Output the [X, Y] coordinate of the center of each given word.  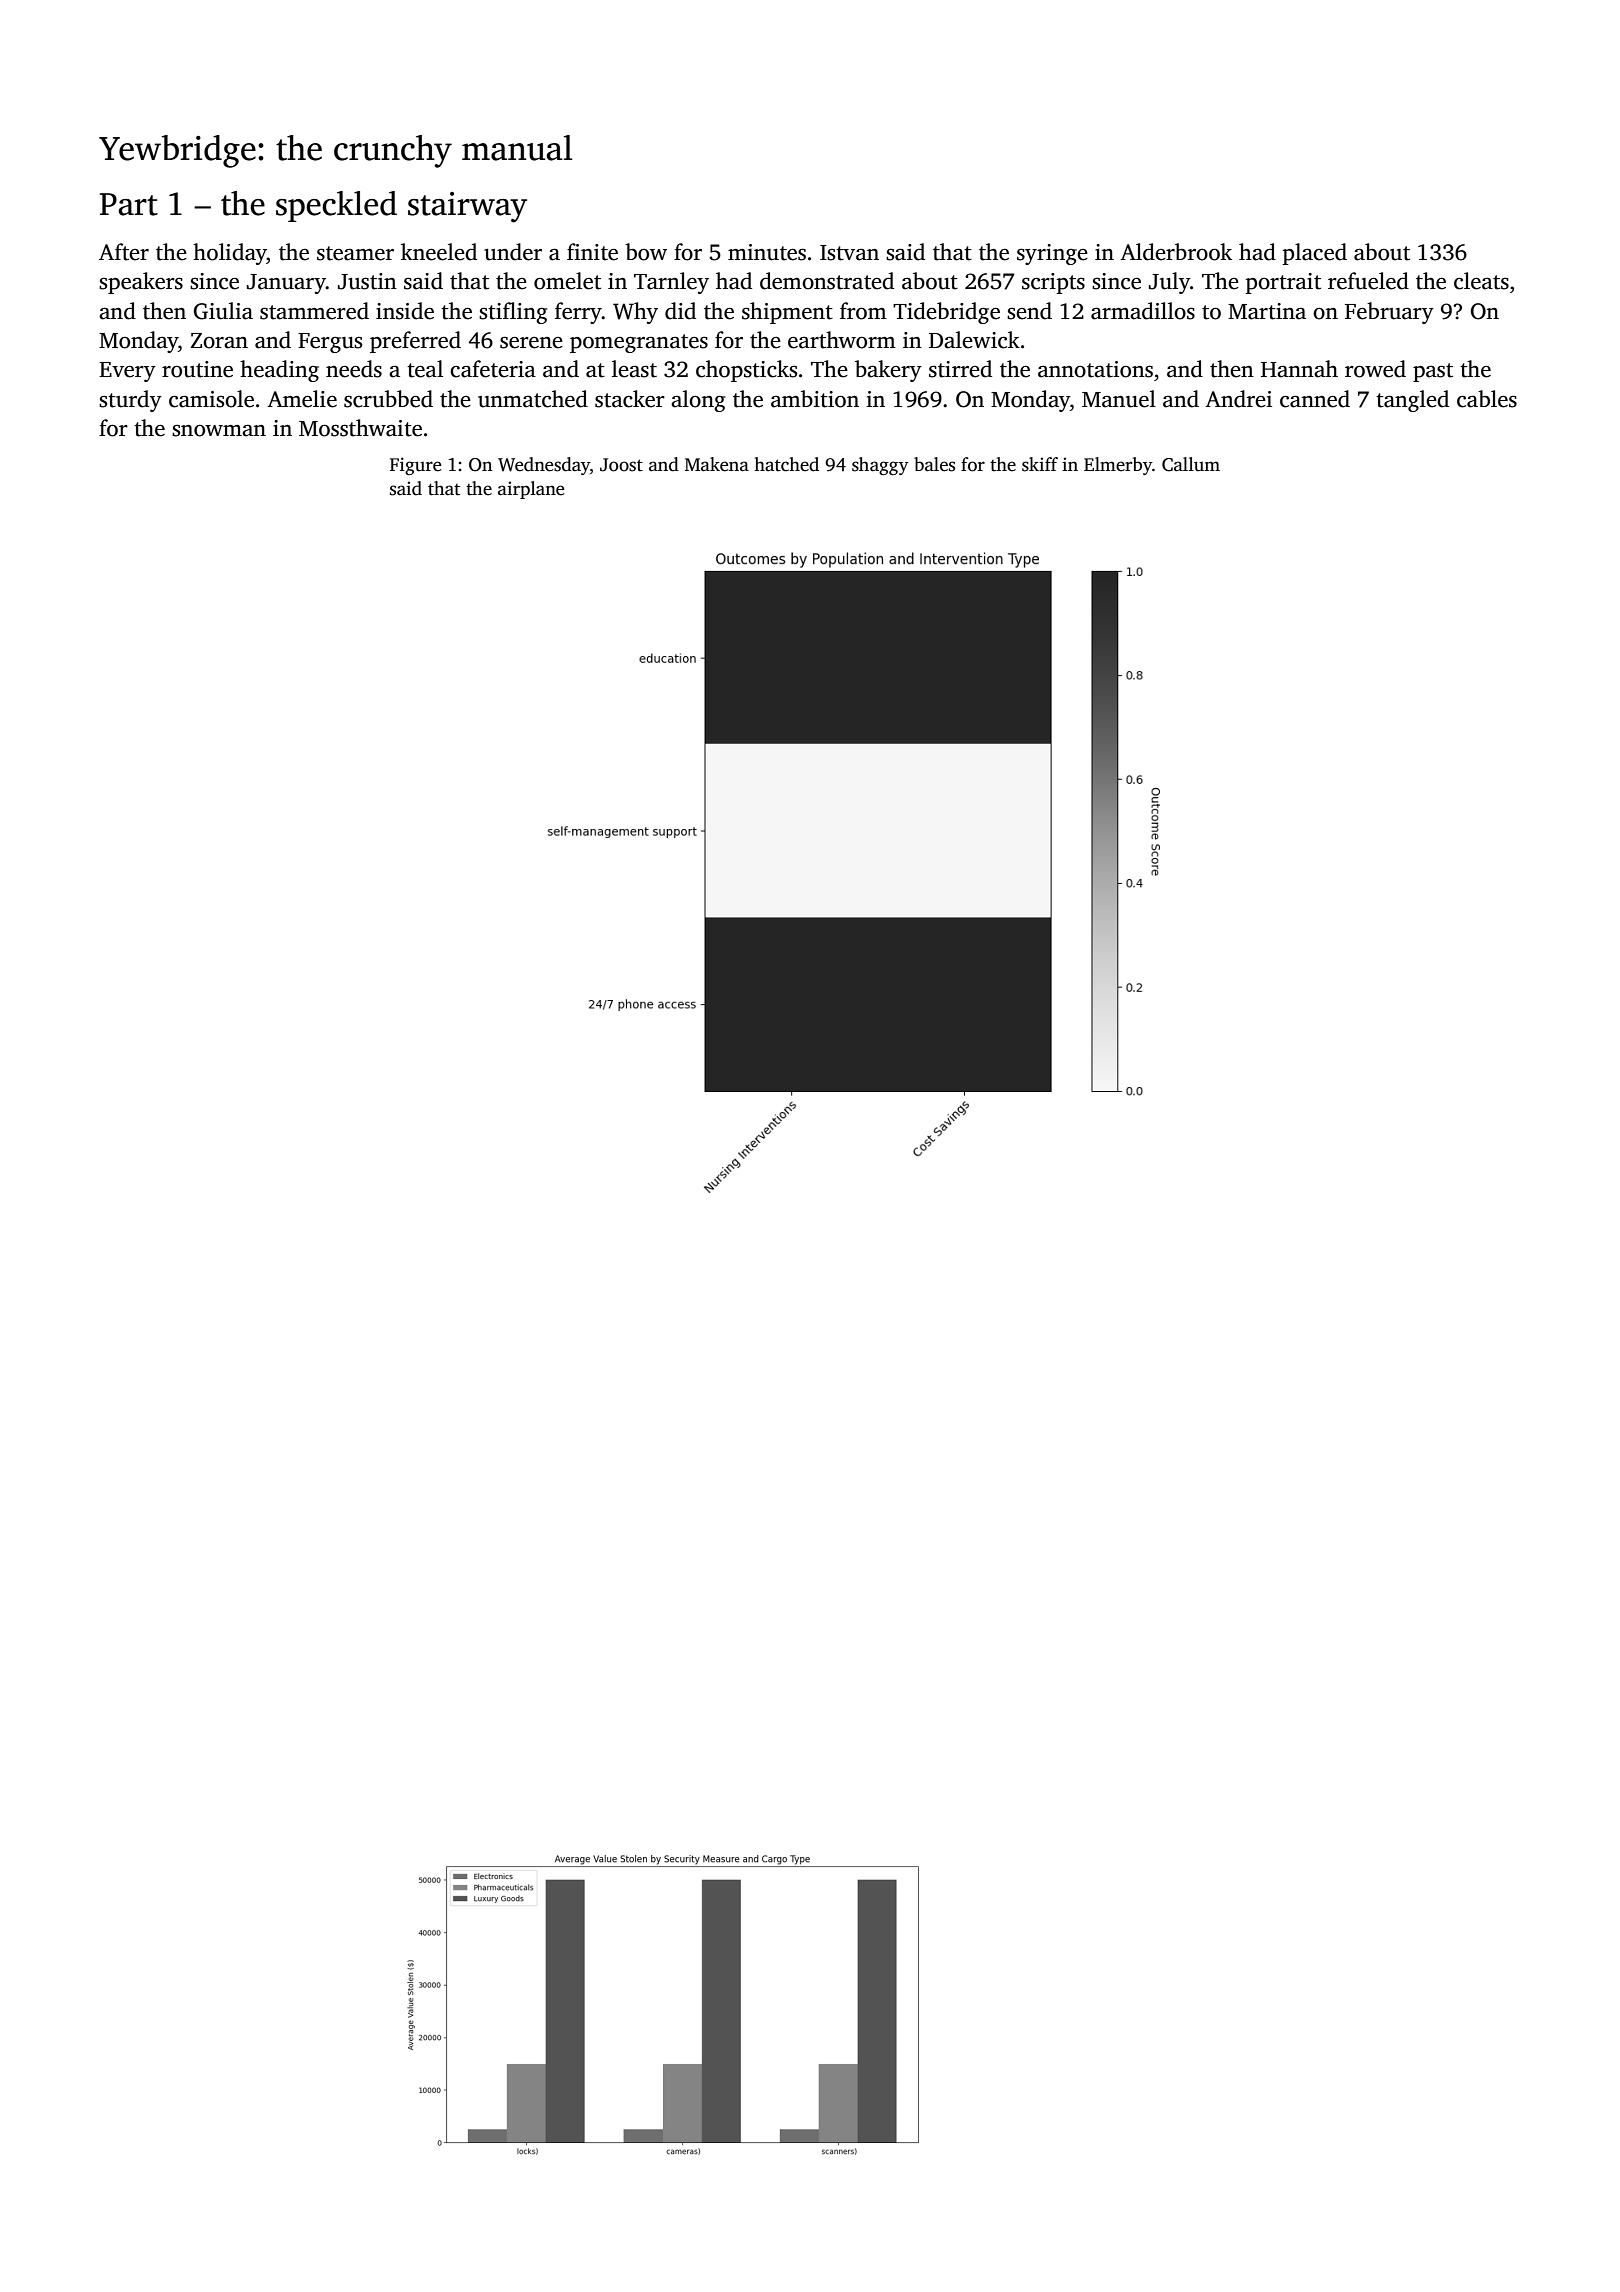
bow [646, 252]
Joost [621, 465]
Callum [1191, 464]
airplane [531, 490]
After [124, 252]
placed [1315, 254]
